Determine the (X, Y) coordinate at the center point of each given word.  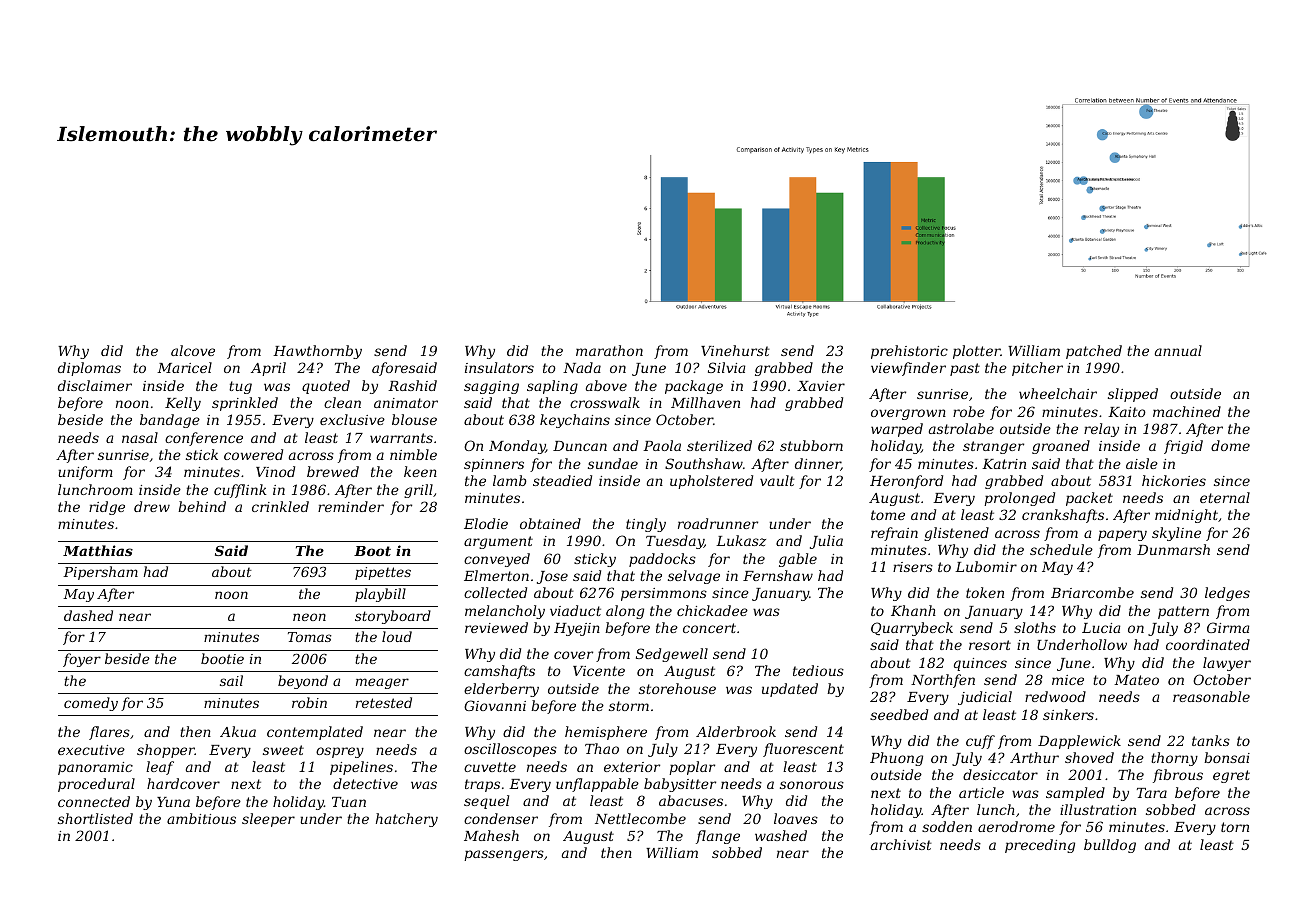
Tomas (310, 637)
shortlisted (95, 818)
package (694, 387)
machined (1187, 411)
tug (240, 387)
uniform (85, 473)
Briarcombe (1092, 592)
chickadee (712, 610)
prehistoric (909, 352)
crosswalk (605, 402)
